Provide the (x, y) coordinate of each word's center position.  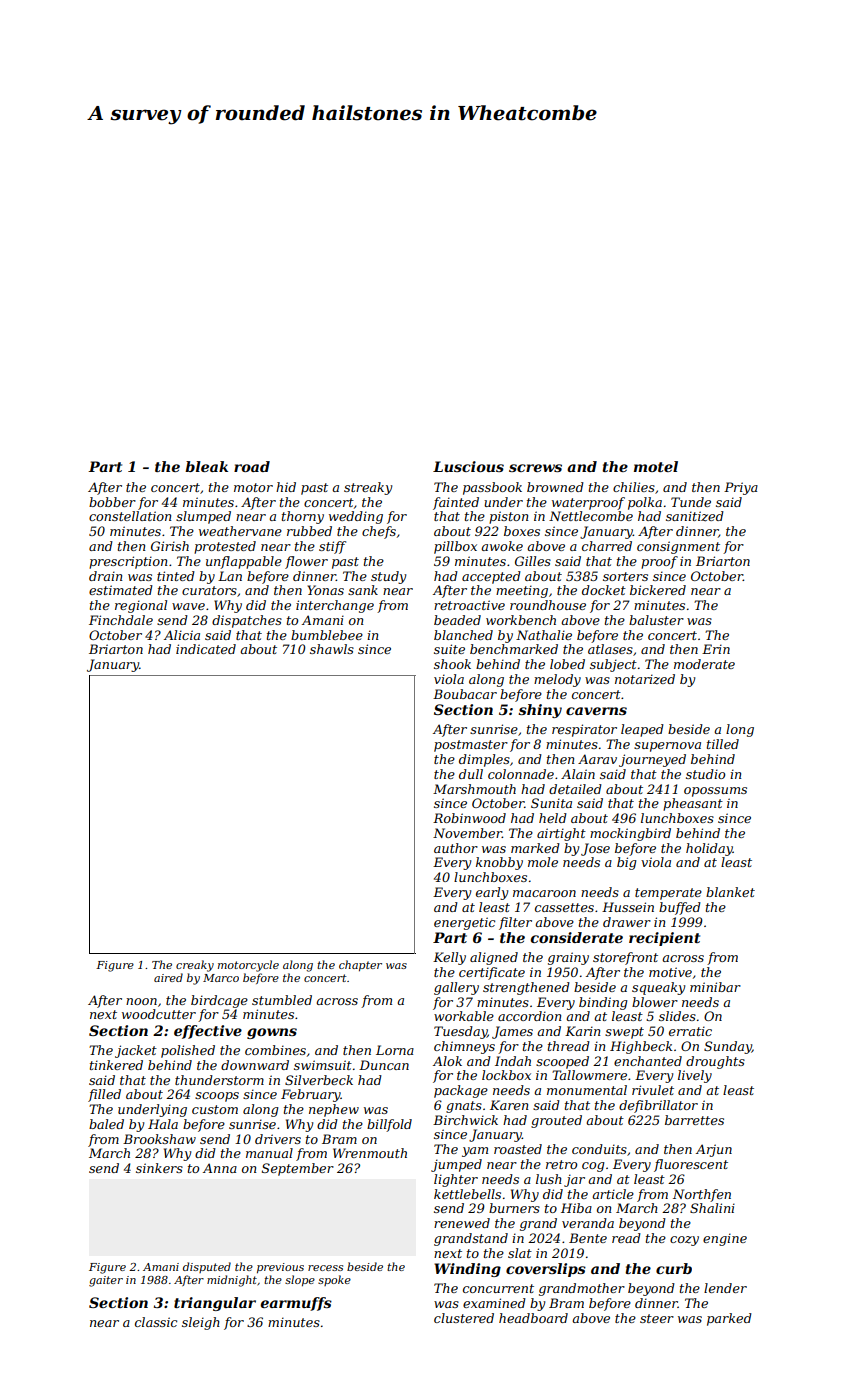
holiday (709, 849)
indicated (206, 649)
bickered (658, 590)
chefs (379, 532)
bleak (206, 466)
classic (156, 1322)
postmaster (471, 746)
